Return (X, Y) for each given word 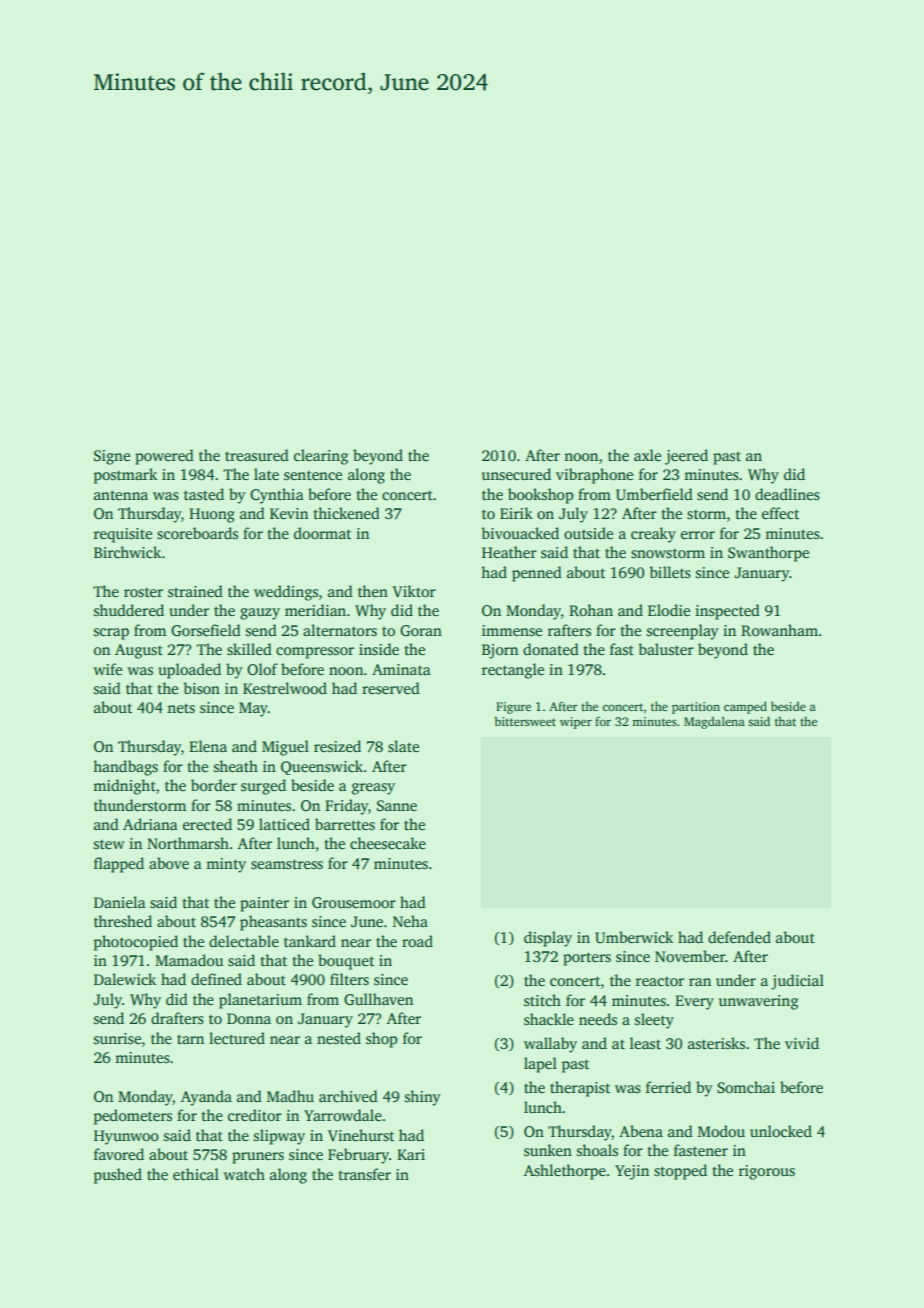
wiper (576, 723)
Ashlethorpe (565, 1172)
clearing (321, 457)
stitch (542, 1000)
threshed (123, 921)
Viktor (414, 591)
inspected (727, 612)
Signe (112, 457)
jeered (686, 457)
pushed (118, 1176)
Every (694, 1002)
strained (195, 591)
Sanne (397, 806)
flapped (119, 865)
